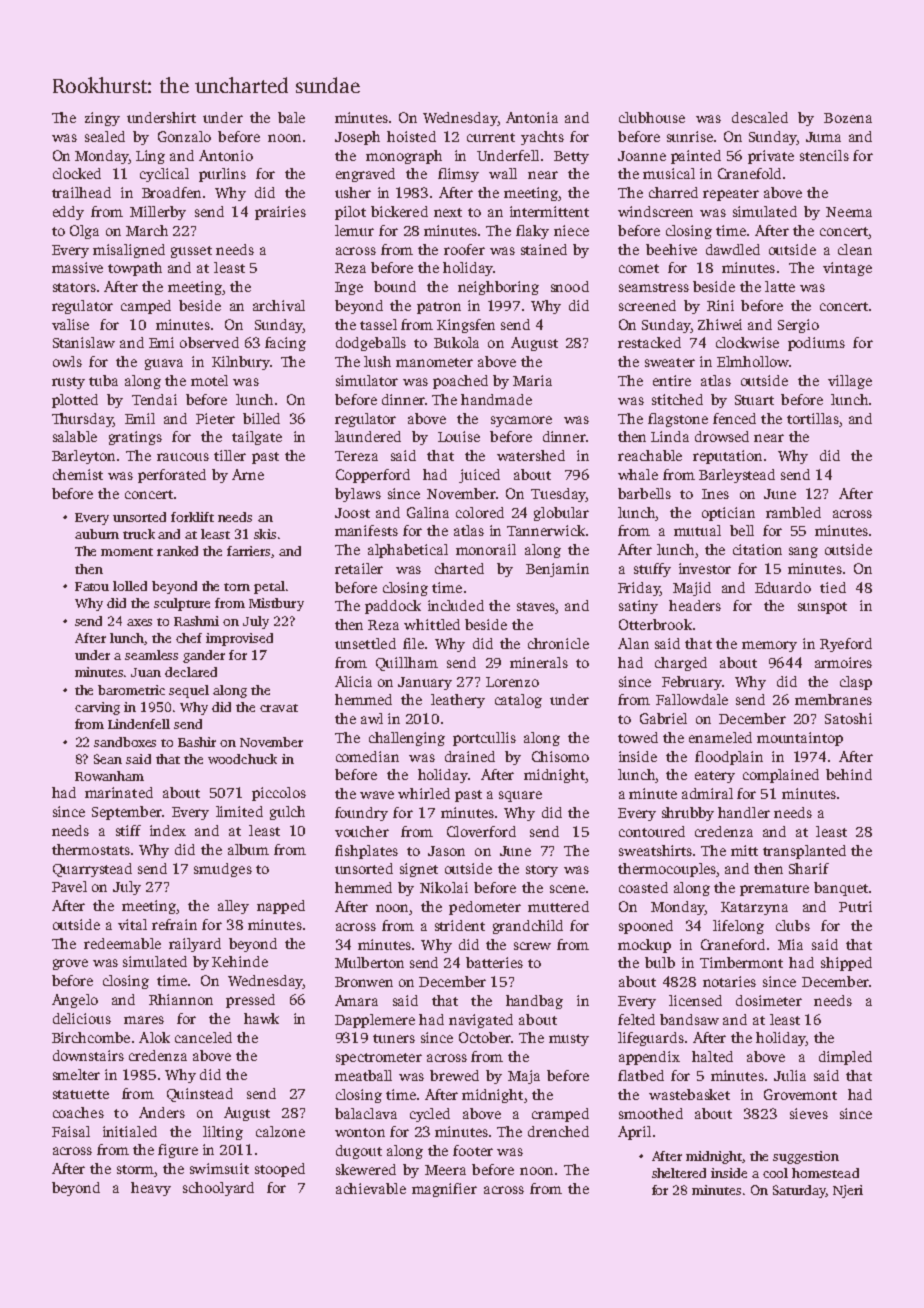  I want to click on coaches, so click(78, 1112).
